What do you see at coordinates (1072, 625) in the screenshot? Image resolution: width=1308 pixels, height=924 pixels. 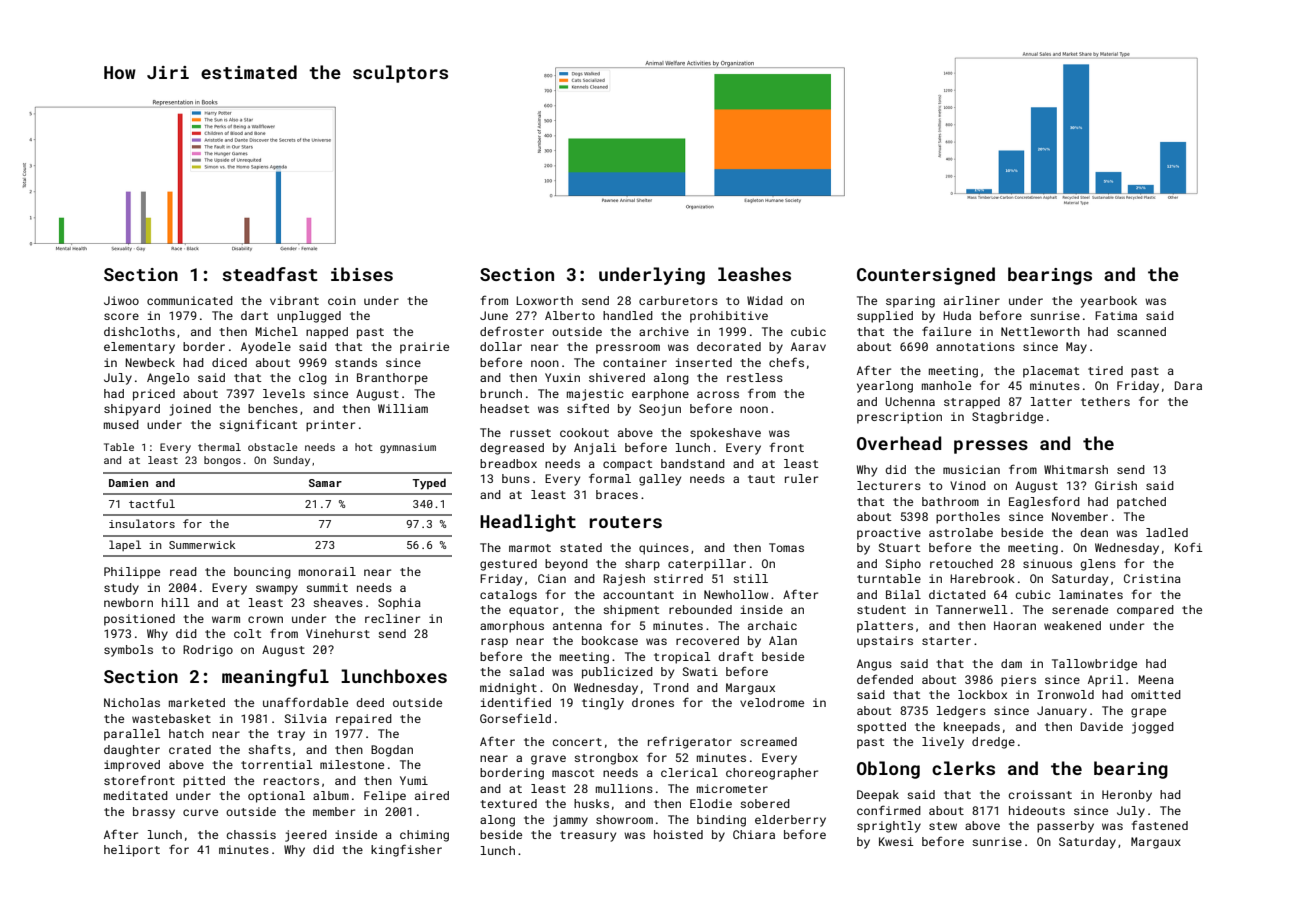 I see `weakened` at bounding box center [1072, 625].
